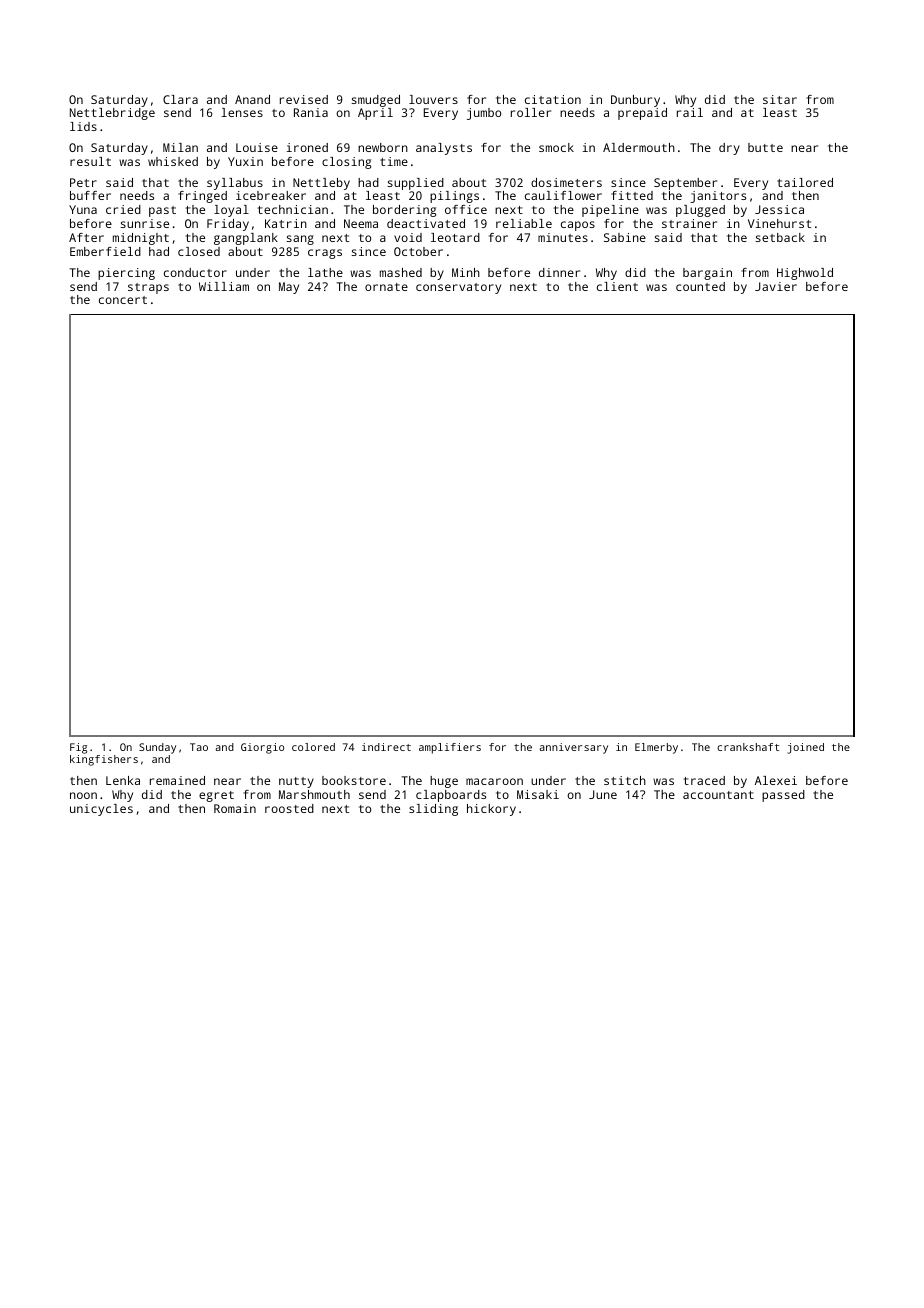  What do you see at coordinates (444, 782) in the screenshot?
I see `huge` at bounding box center [444, 782].
